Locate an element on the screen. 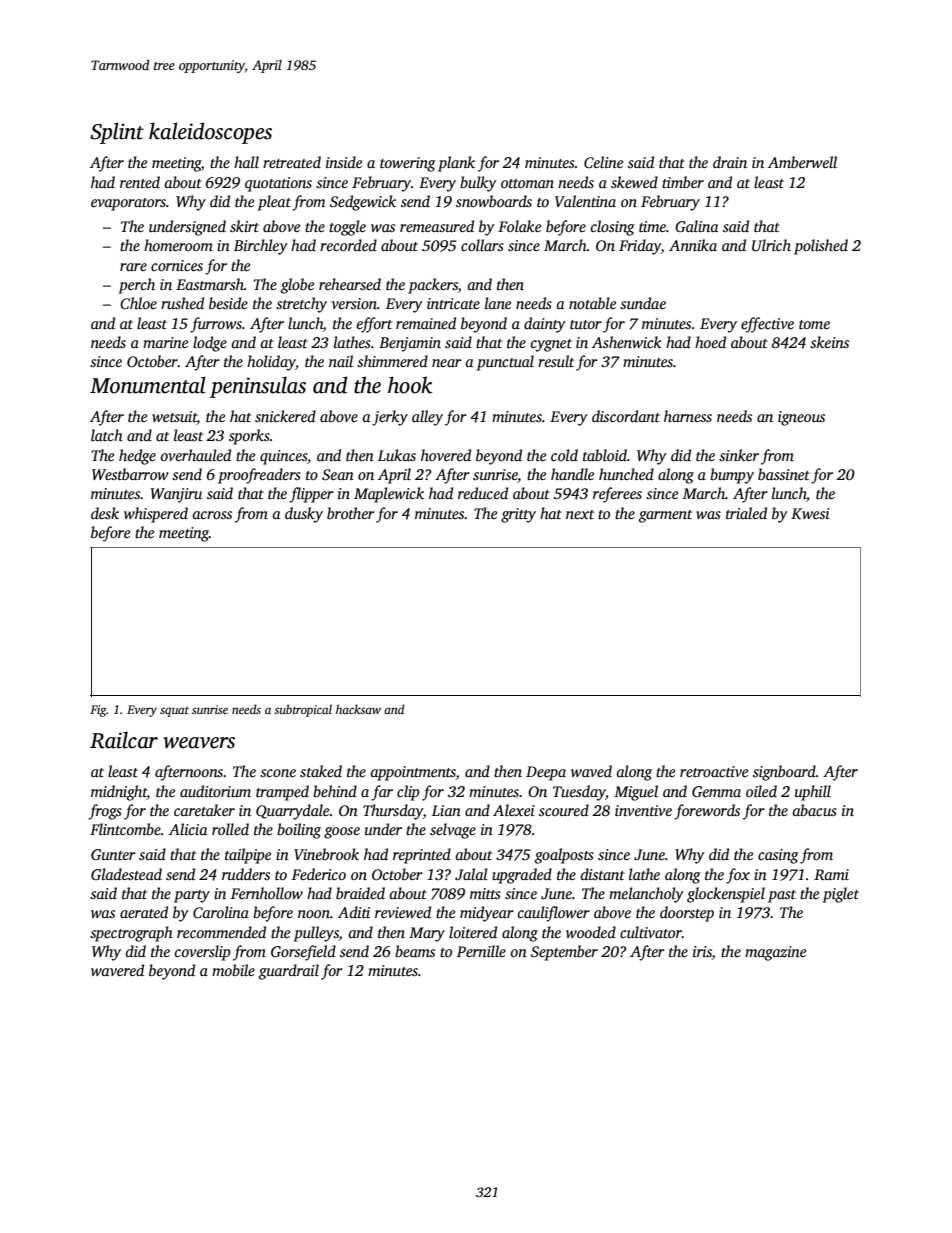 Image resolution: width=952 pixels, height=1233 pixels. Miguel is located at coordinates (636, 793).
